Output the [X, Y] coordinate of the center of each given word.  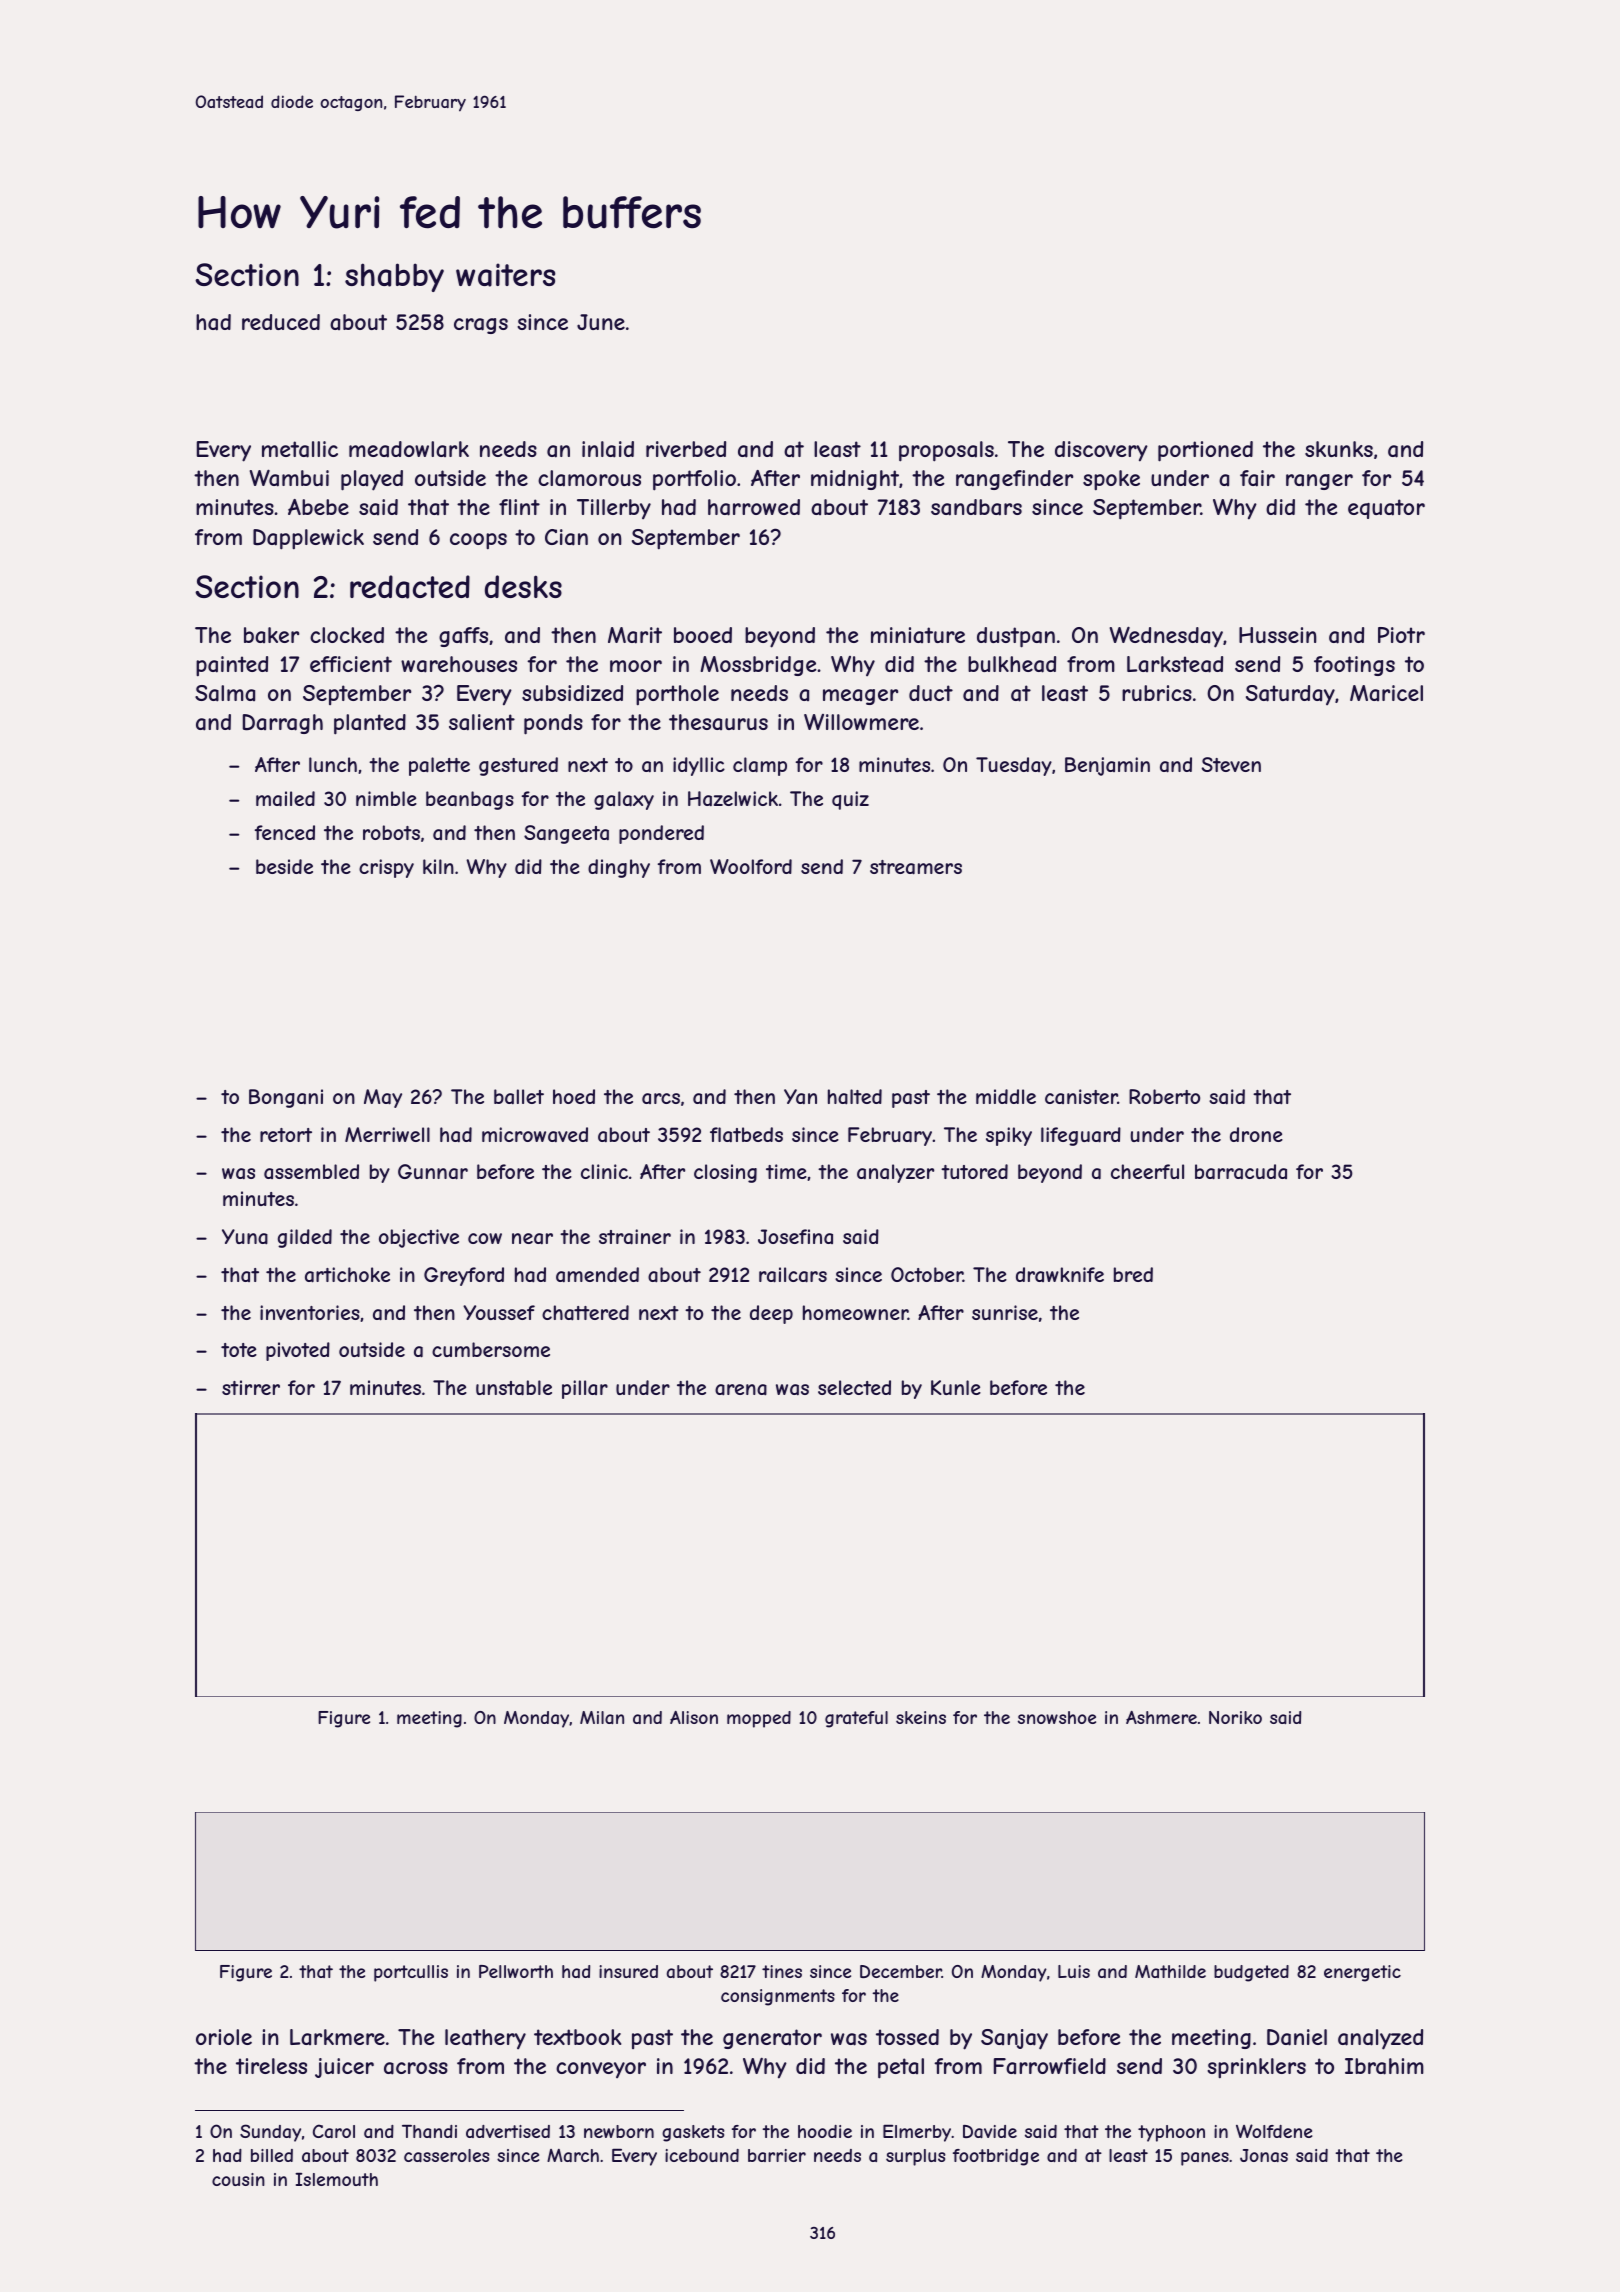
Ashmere [1161, 1717]
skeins [921, 1717]
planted [370, 724]
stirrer [251, 1387]
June [601, 322]
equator [1386, 509]
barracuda [1241, 1172]
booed [703, 635]
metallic [300, 449]
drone [1256, 1134]
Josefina [795, 1236]
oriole [224, 2037]
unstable [514, 1388]
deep [771, 1314]
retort [286, 1135]
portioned [1205, 451]
